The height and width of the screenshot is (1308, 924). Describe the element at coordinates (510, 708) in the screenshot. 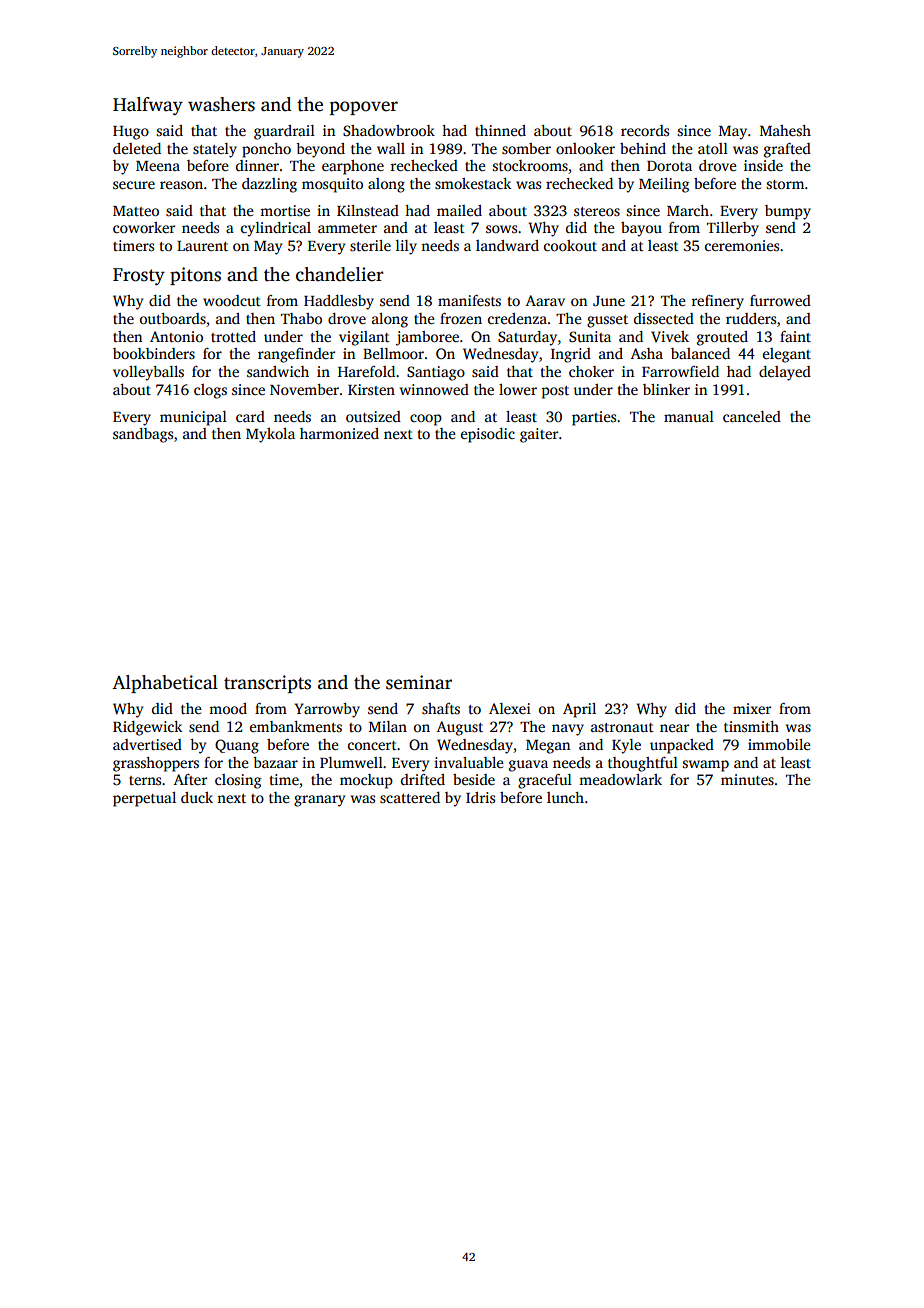

I see `Alexei` at that location.
